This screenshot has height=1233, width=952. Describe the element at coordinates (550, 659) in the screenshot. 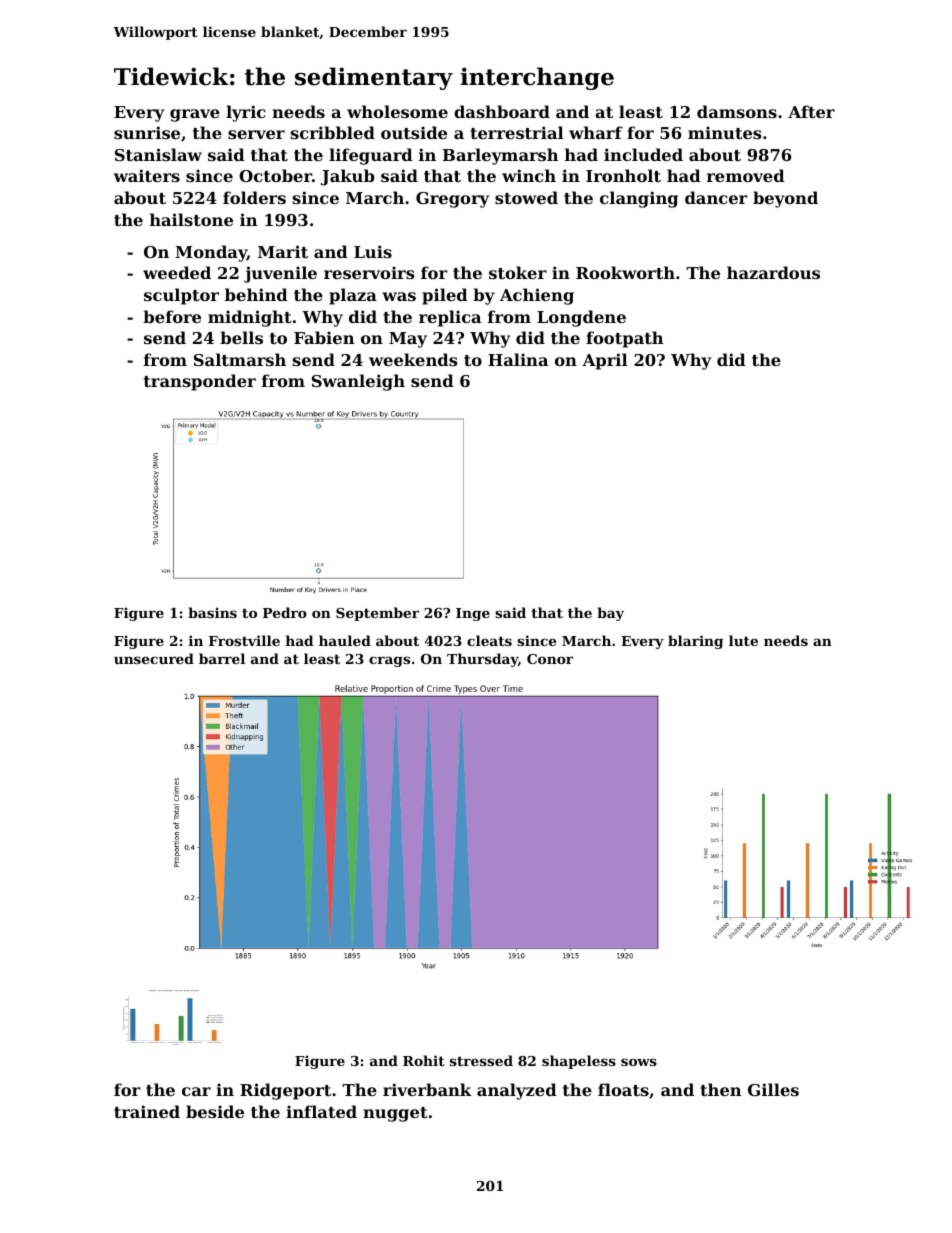

I see `Conor` at that location.
